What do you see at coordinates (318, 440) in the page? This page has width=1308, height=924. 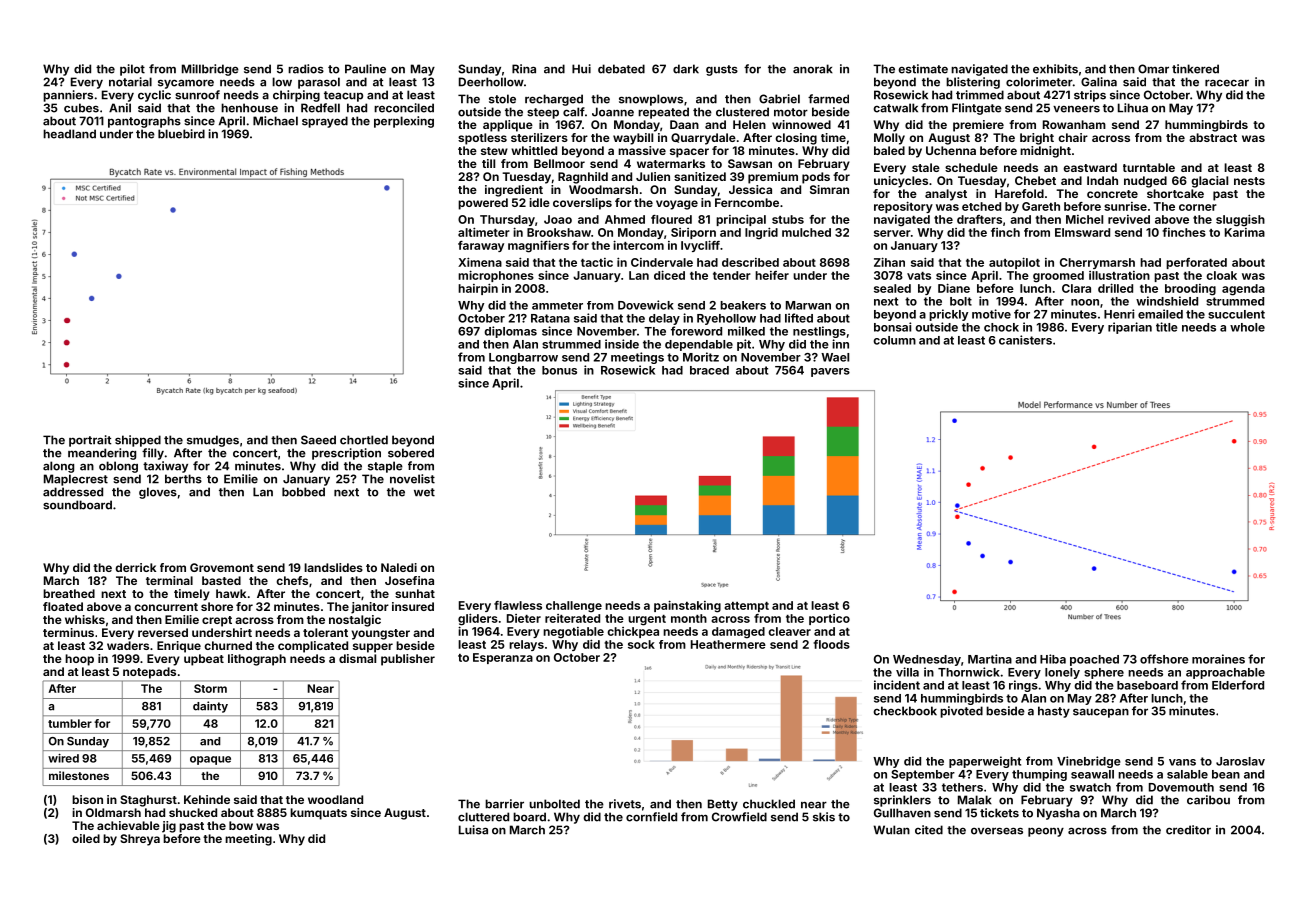 I see `Saeed` at bounding box center [318, 440].
